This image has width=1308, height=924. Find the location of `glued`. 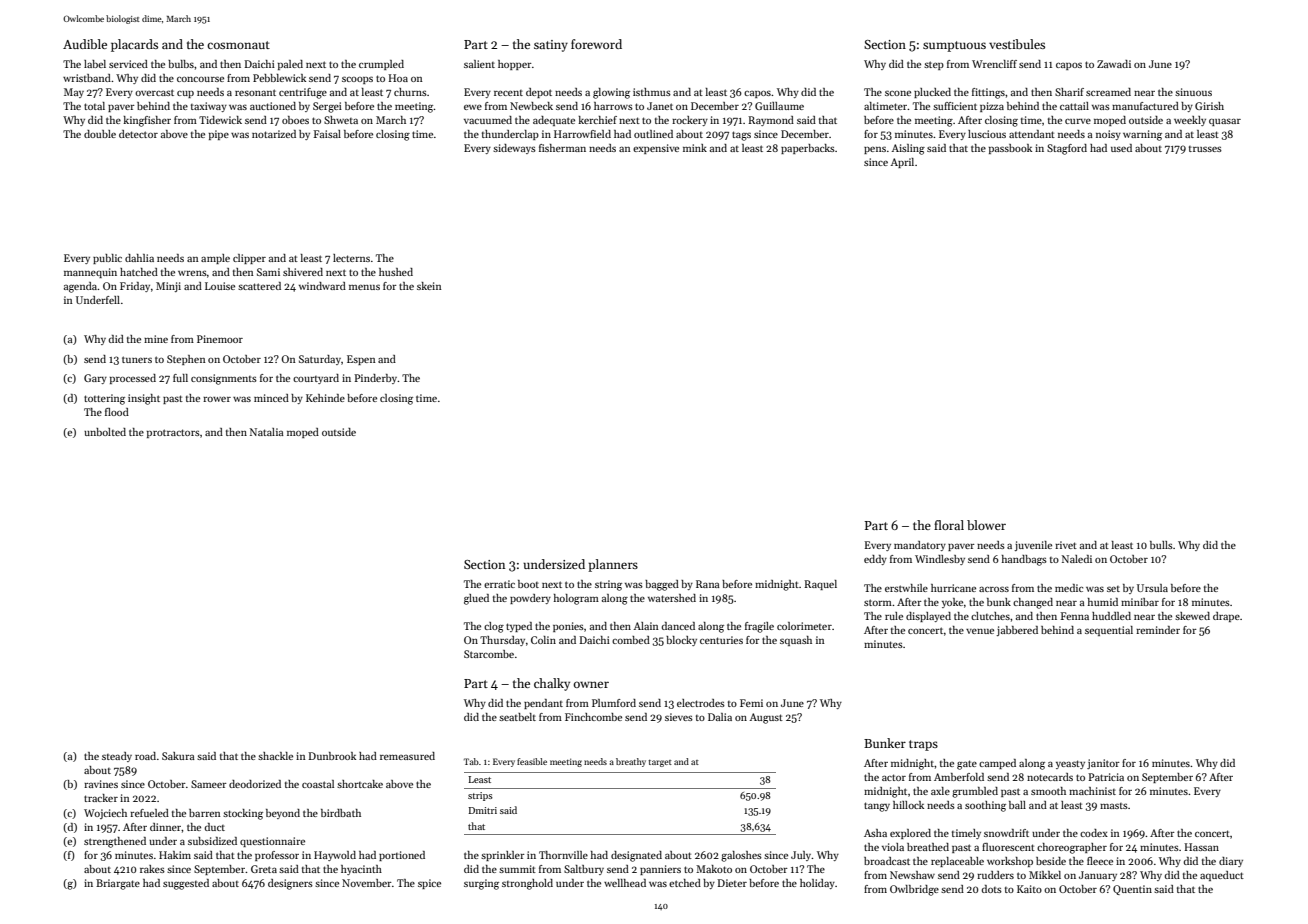

glued is located at coordinates (476, 599).
